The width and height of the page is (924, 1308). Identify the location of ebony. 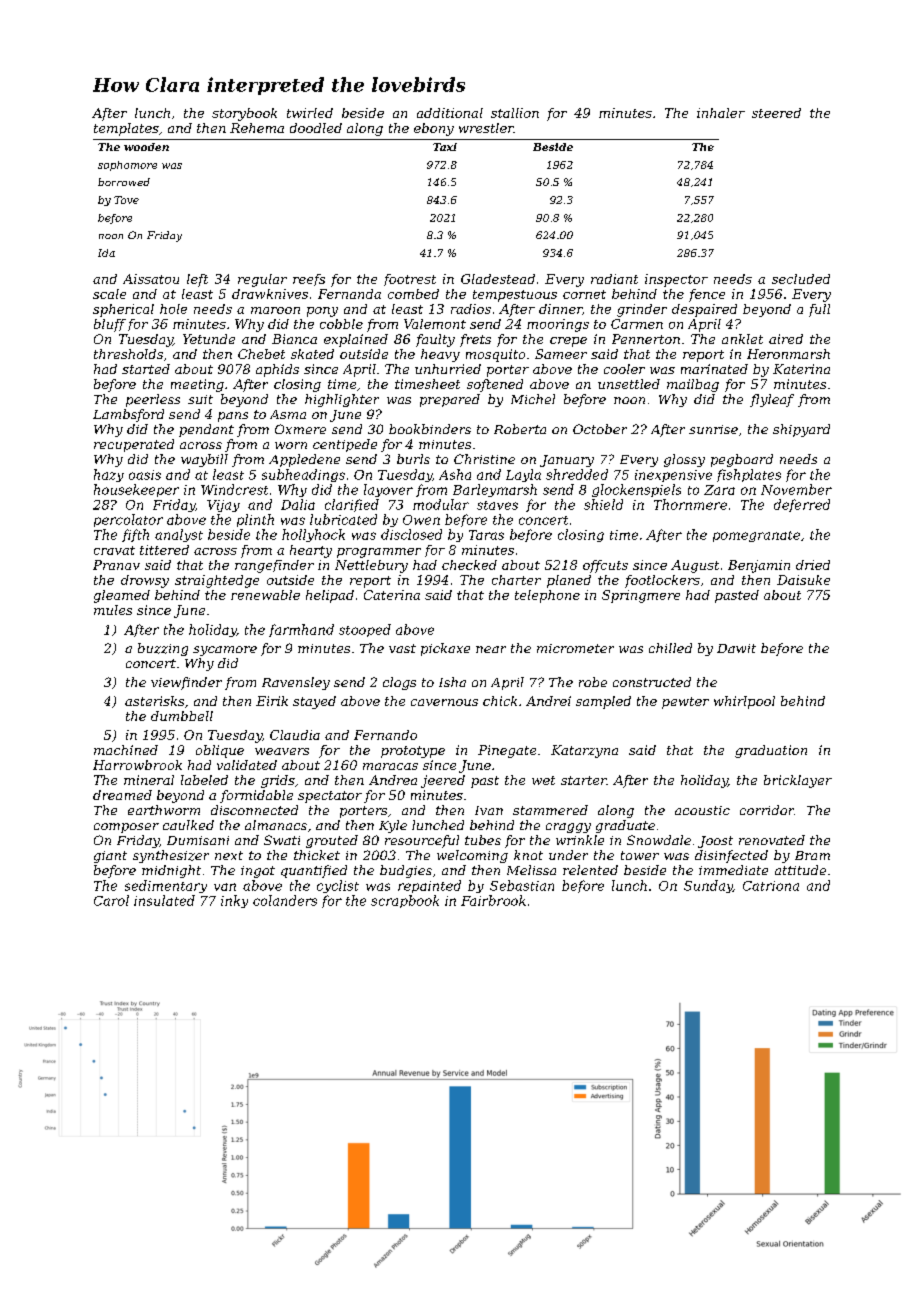
(434, 129).
